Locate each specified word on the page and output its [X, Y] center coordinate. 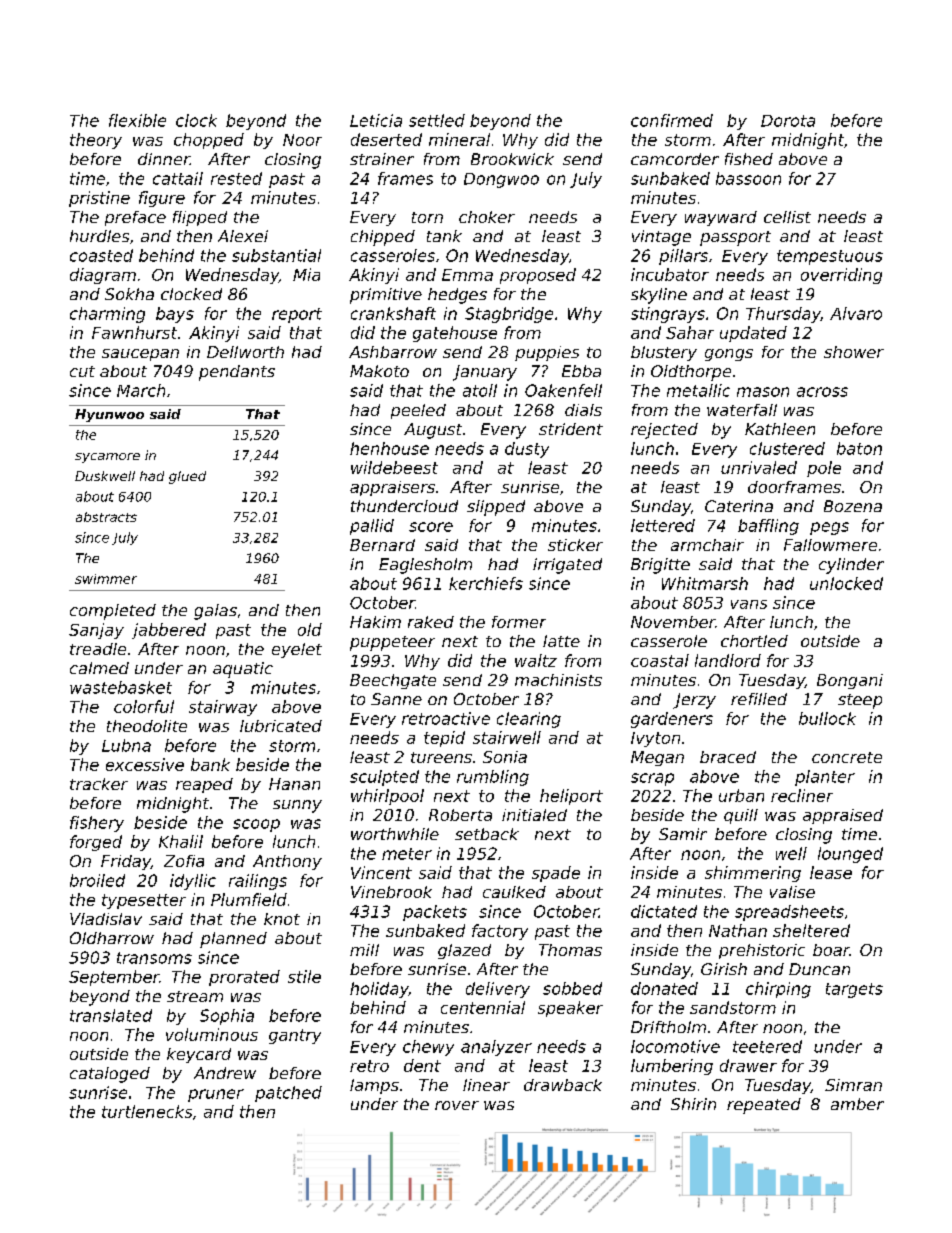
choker [487, 217]
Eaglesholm [425, 566]
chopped [209, 141]
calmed [99, 668]
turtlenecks [147, 1111]
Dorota [788, 121]
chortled [754, 641]
